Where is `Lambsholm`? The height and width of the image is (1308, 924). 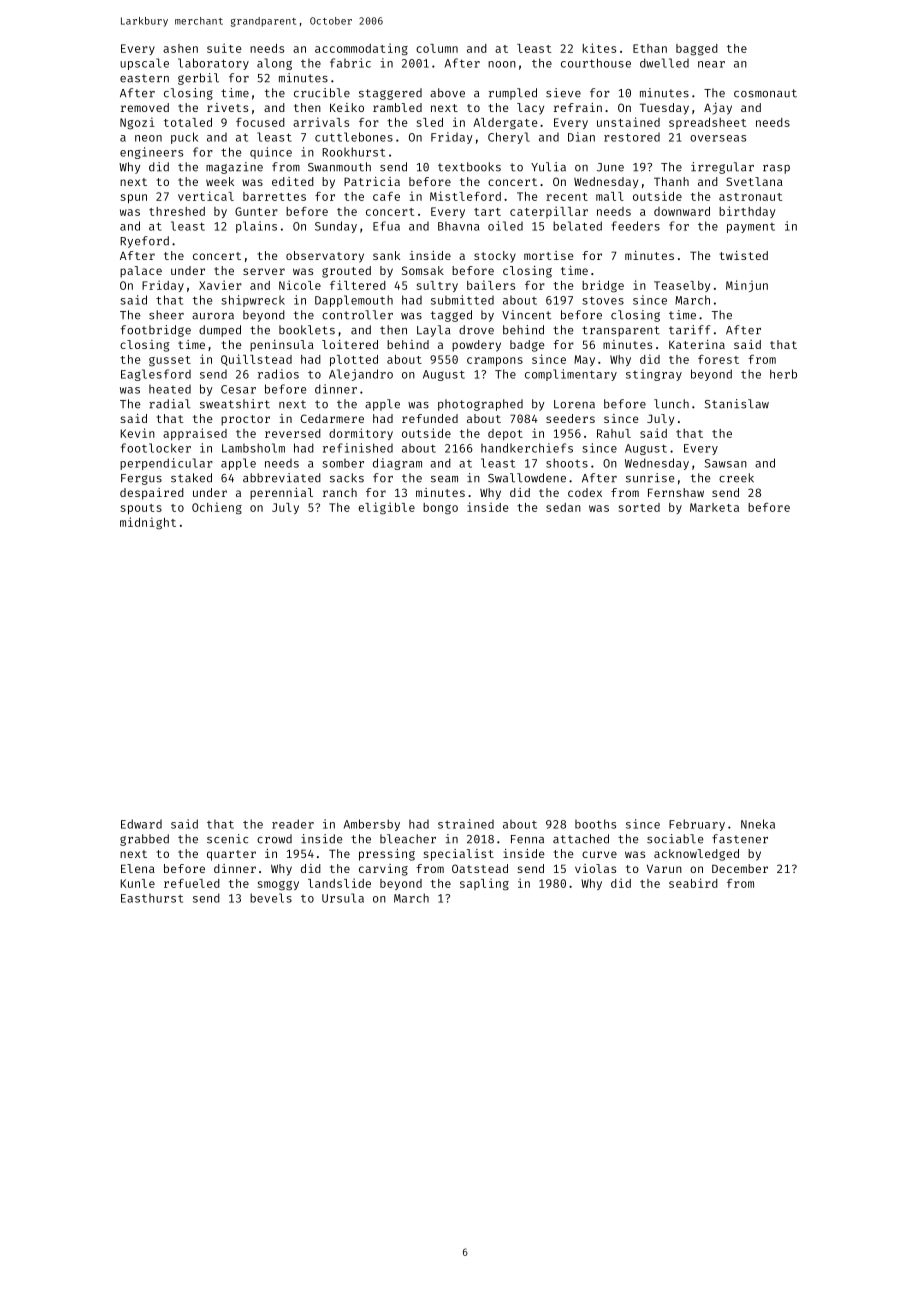 Lambsholm is located at coordinates (253, 448).
